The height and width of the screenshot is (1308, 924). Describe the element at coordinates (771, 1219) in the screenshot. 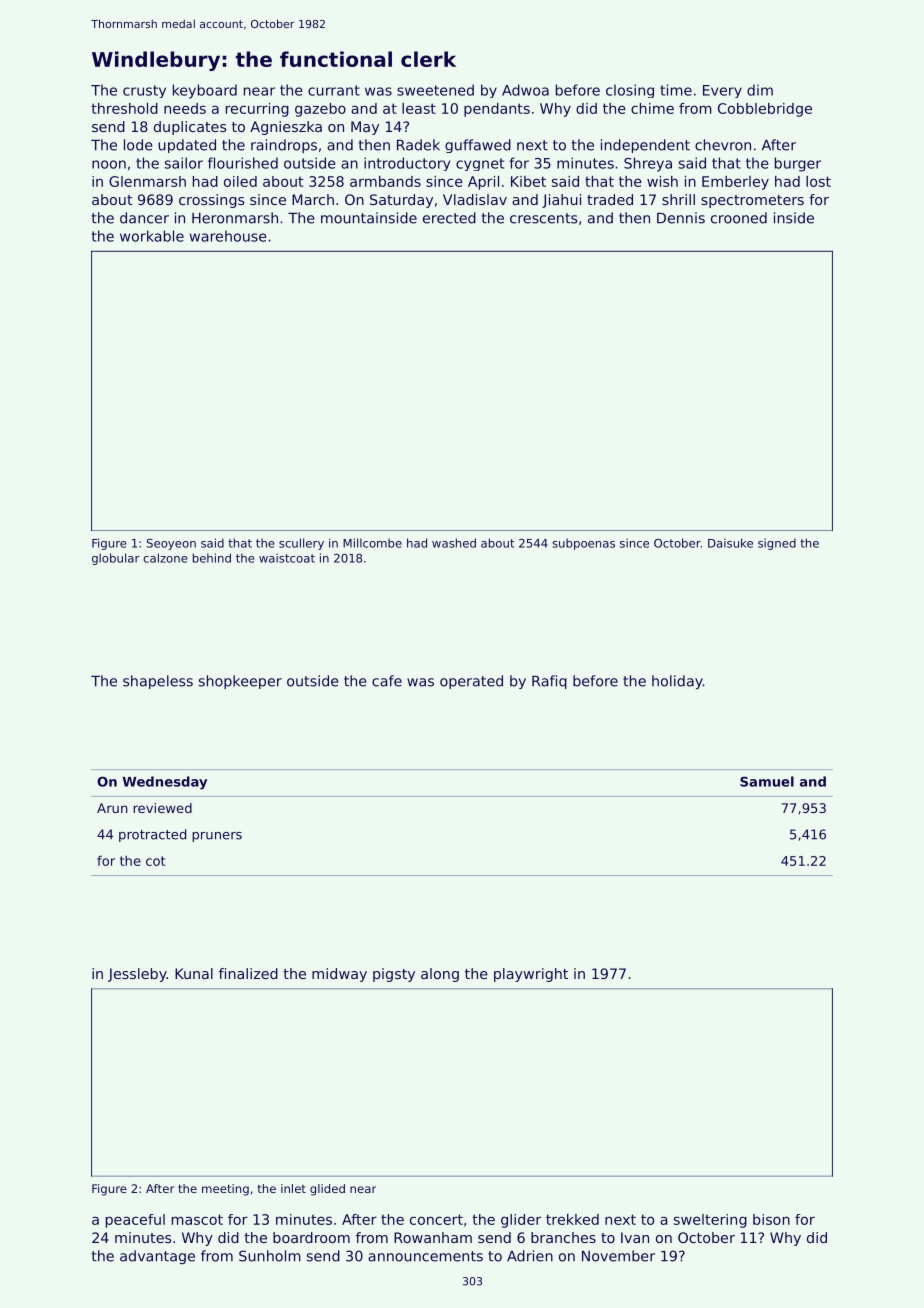

I see `bison` at that location.
